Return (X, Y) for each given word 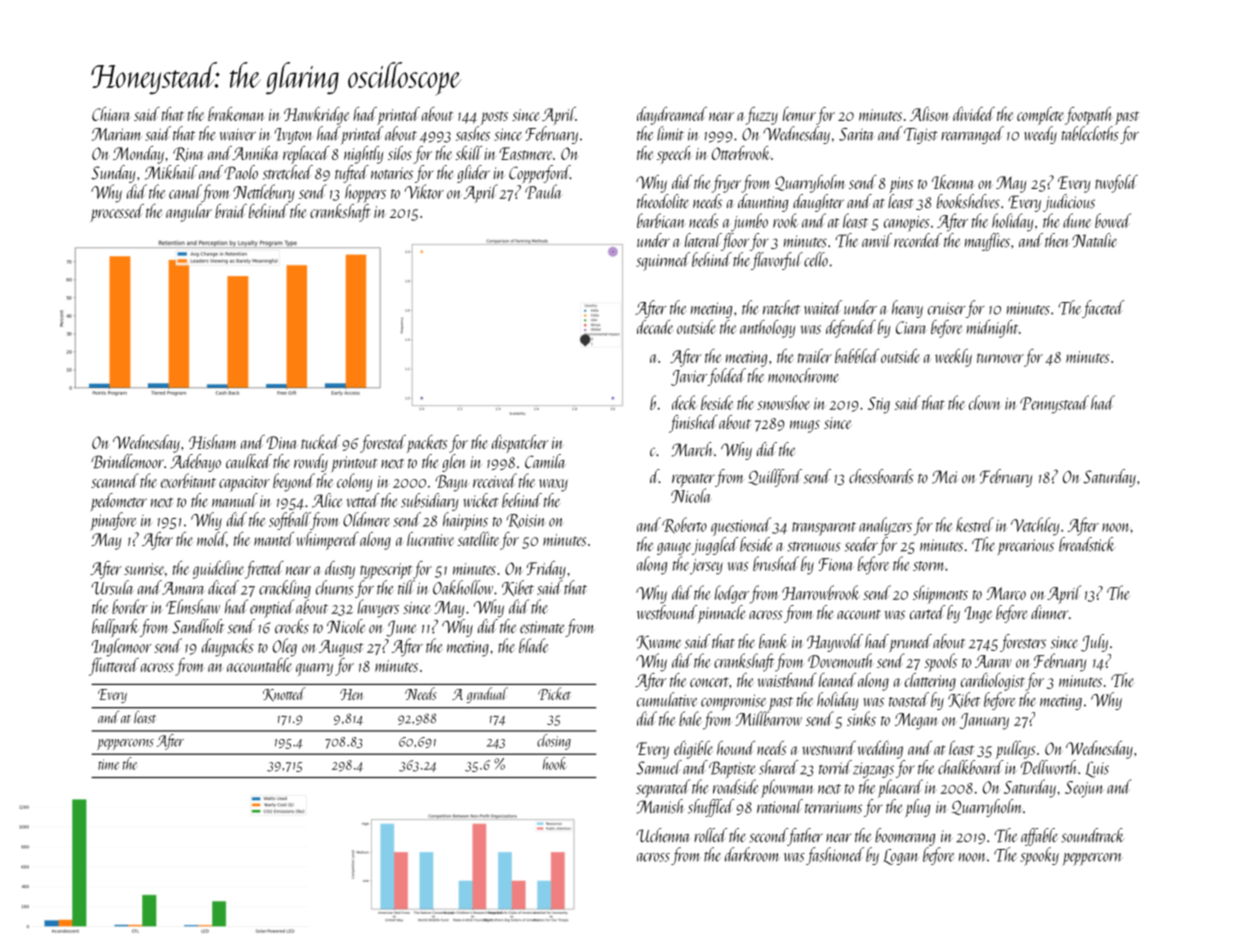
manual (235, 500)
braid (231, 211)
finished (693, 424)
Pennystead (1054, 404)
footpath (1089, 116)
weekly (953, 358)
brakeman (236, 114)
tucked (320, 442)
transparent (824, 529)
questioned (741, 526)
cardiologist (993, 682)
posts (494, 118)
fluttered (114, 667)
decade (655, 327)
